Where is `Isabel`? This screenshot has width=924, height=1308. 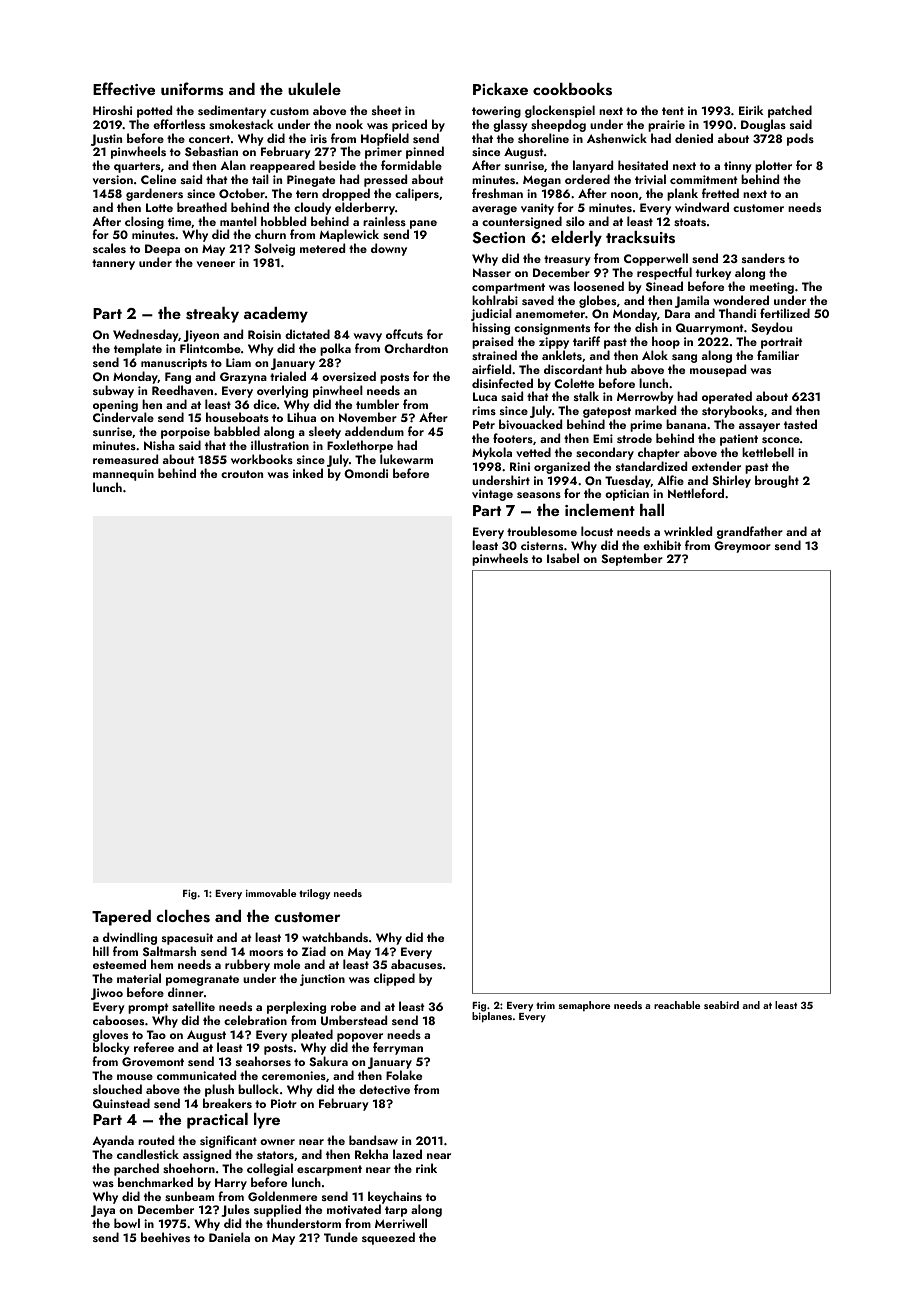
Isabel is located at coordinates (563, 558).
